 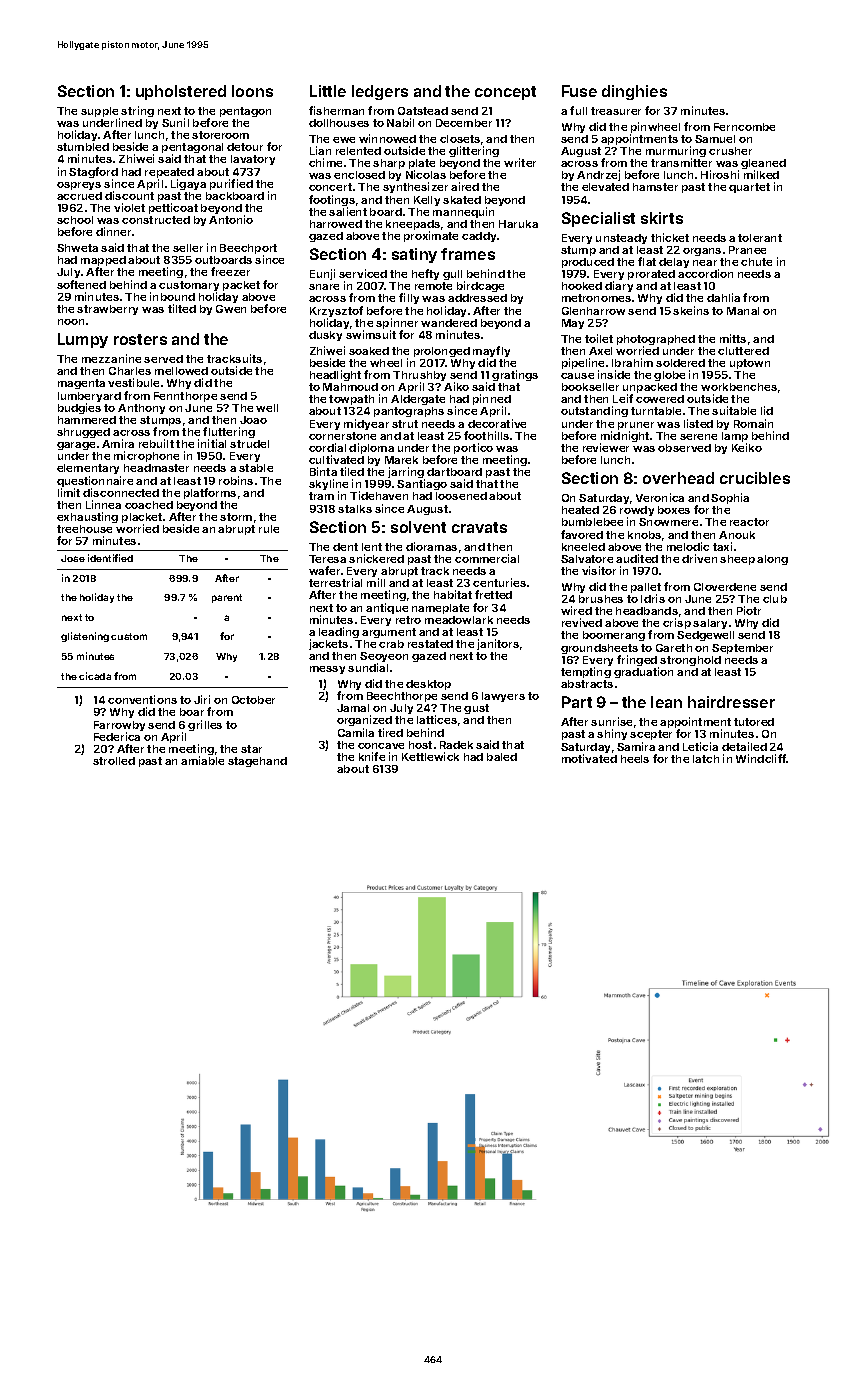 What do you see at coordinates (181, 92) in the document?
I see `upholstered` at bounding box center [181, 92].
